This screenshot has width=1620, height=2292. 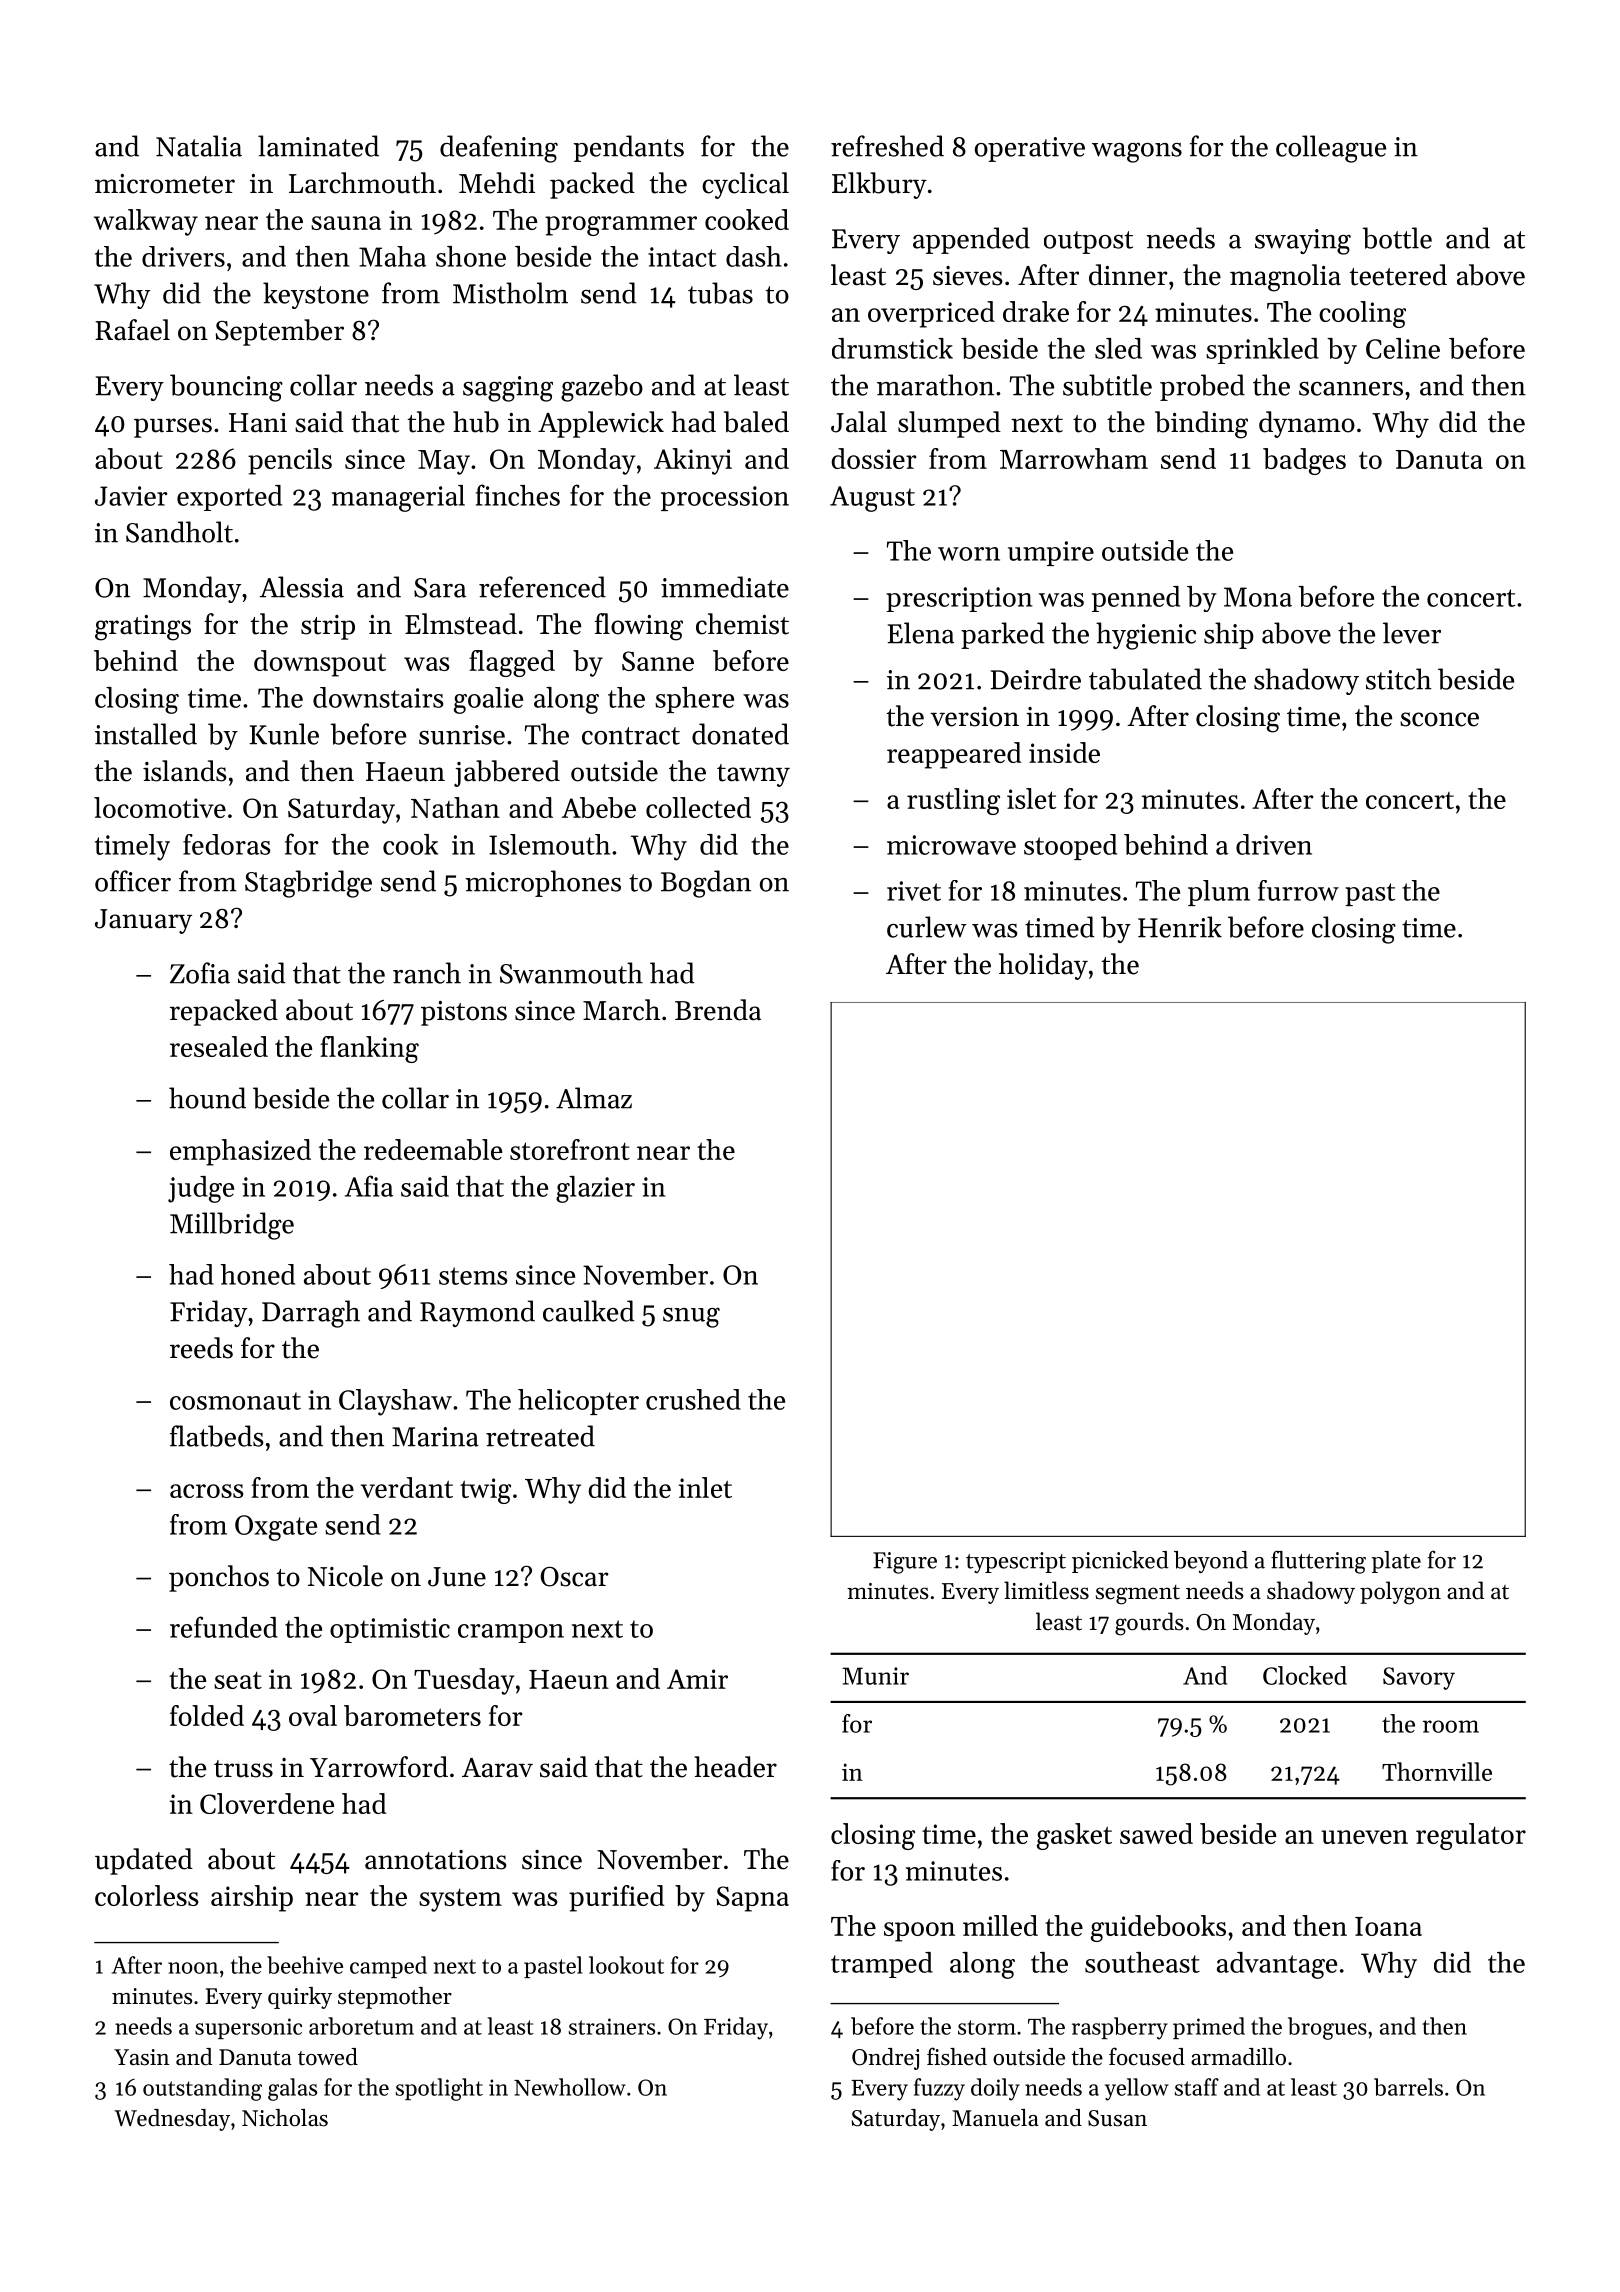 What do you see at coordinates (914, 891) in the screenshot?
I see `rivet` at bounding box center [914, 891].
